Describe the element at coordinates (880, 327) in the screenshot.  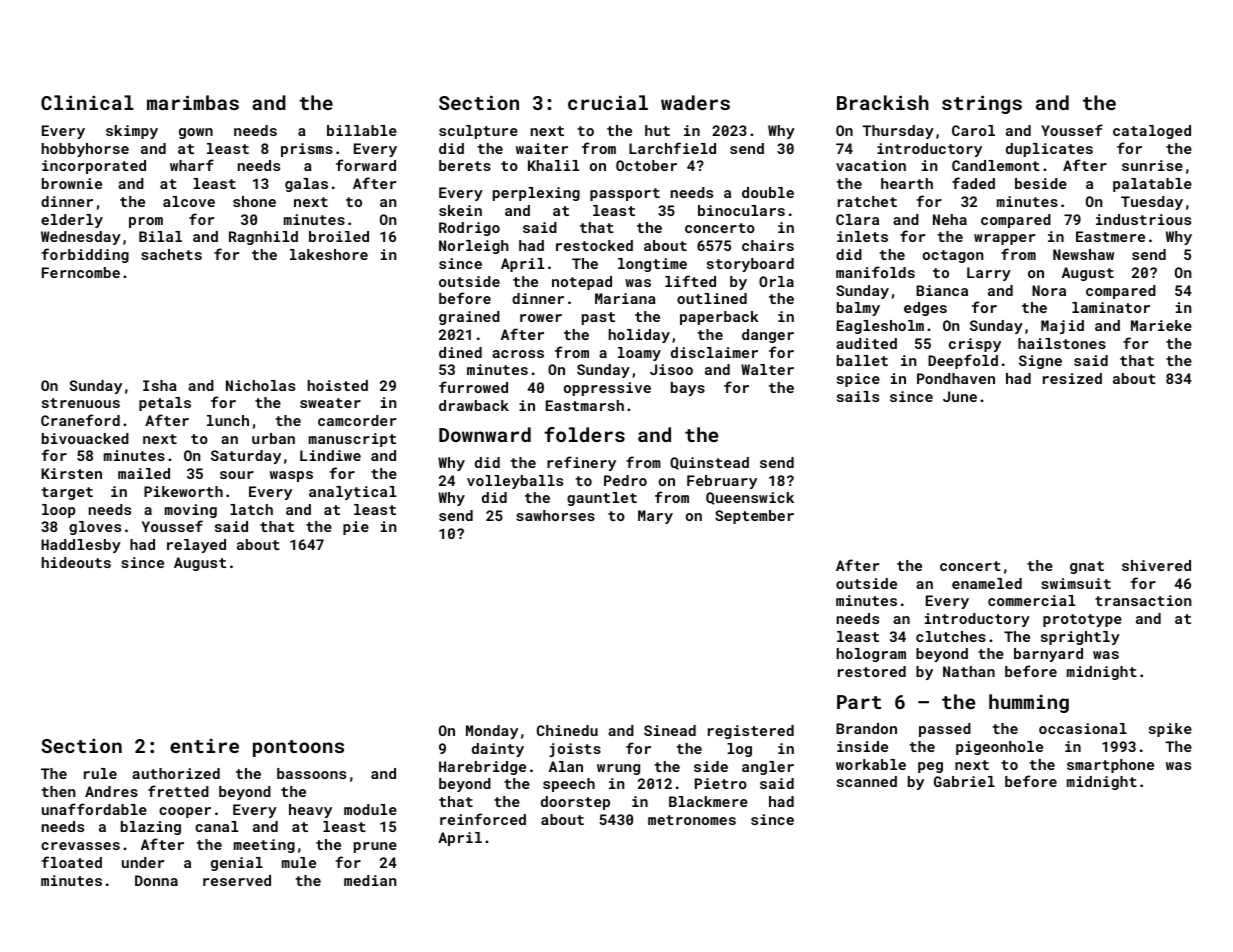
I see `Eaglesholm` at that location.
